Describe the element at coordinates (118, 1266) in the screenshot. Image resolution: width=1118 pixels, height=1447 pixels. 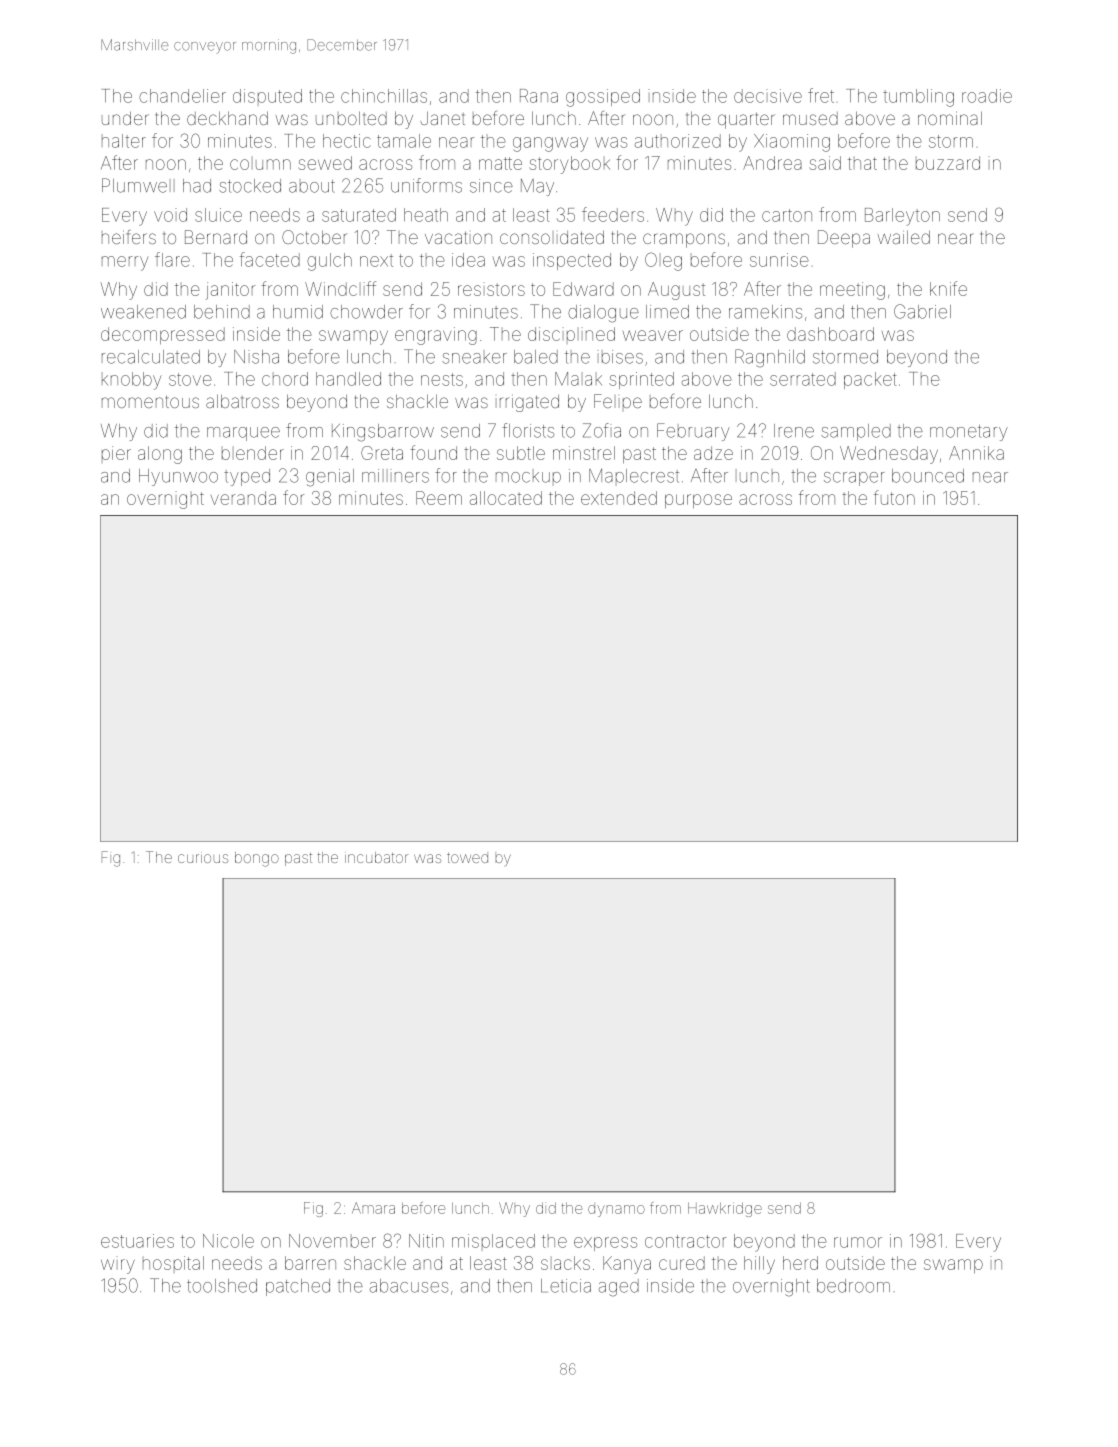
I see `wiry` at that location.
